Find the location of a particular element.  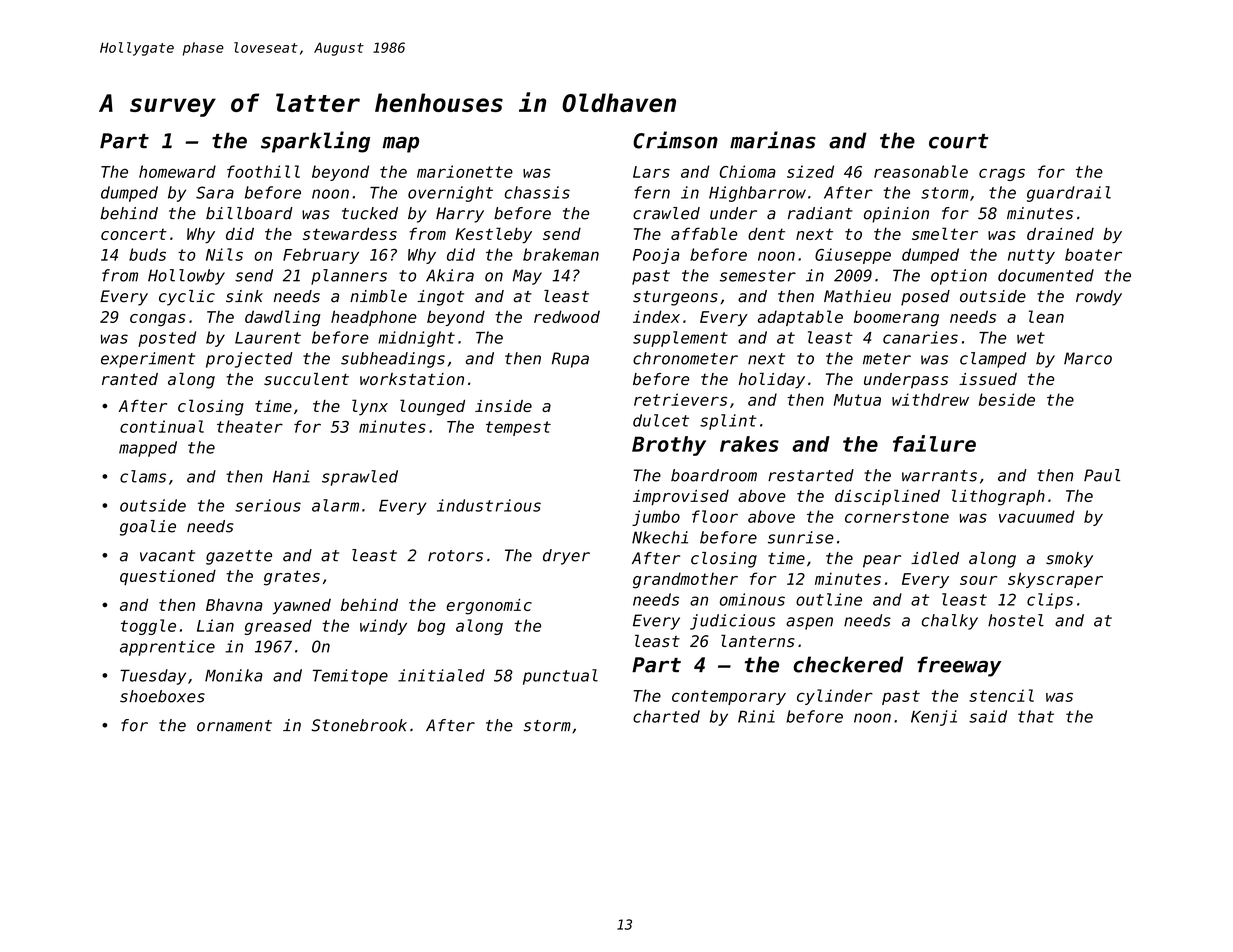

brakeman is located at coordinates (561, 254).
